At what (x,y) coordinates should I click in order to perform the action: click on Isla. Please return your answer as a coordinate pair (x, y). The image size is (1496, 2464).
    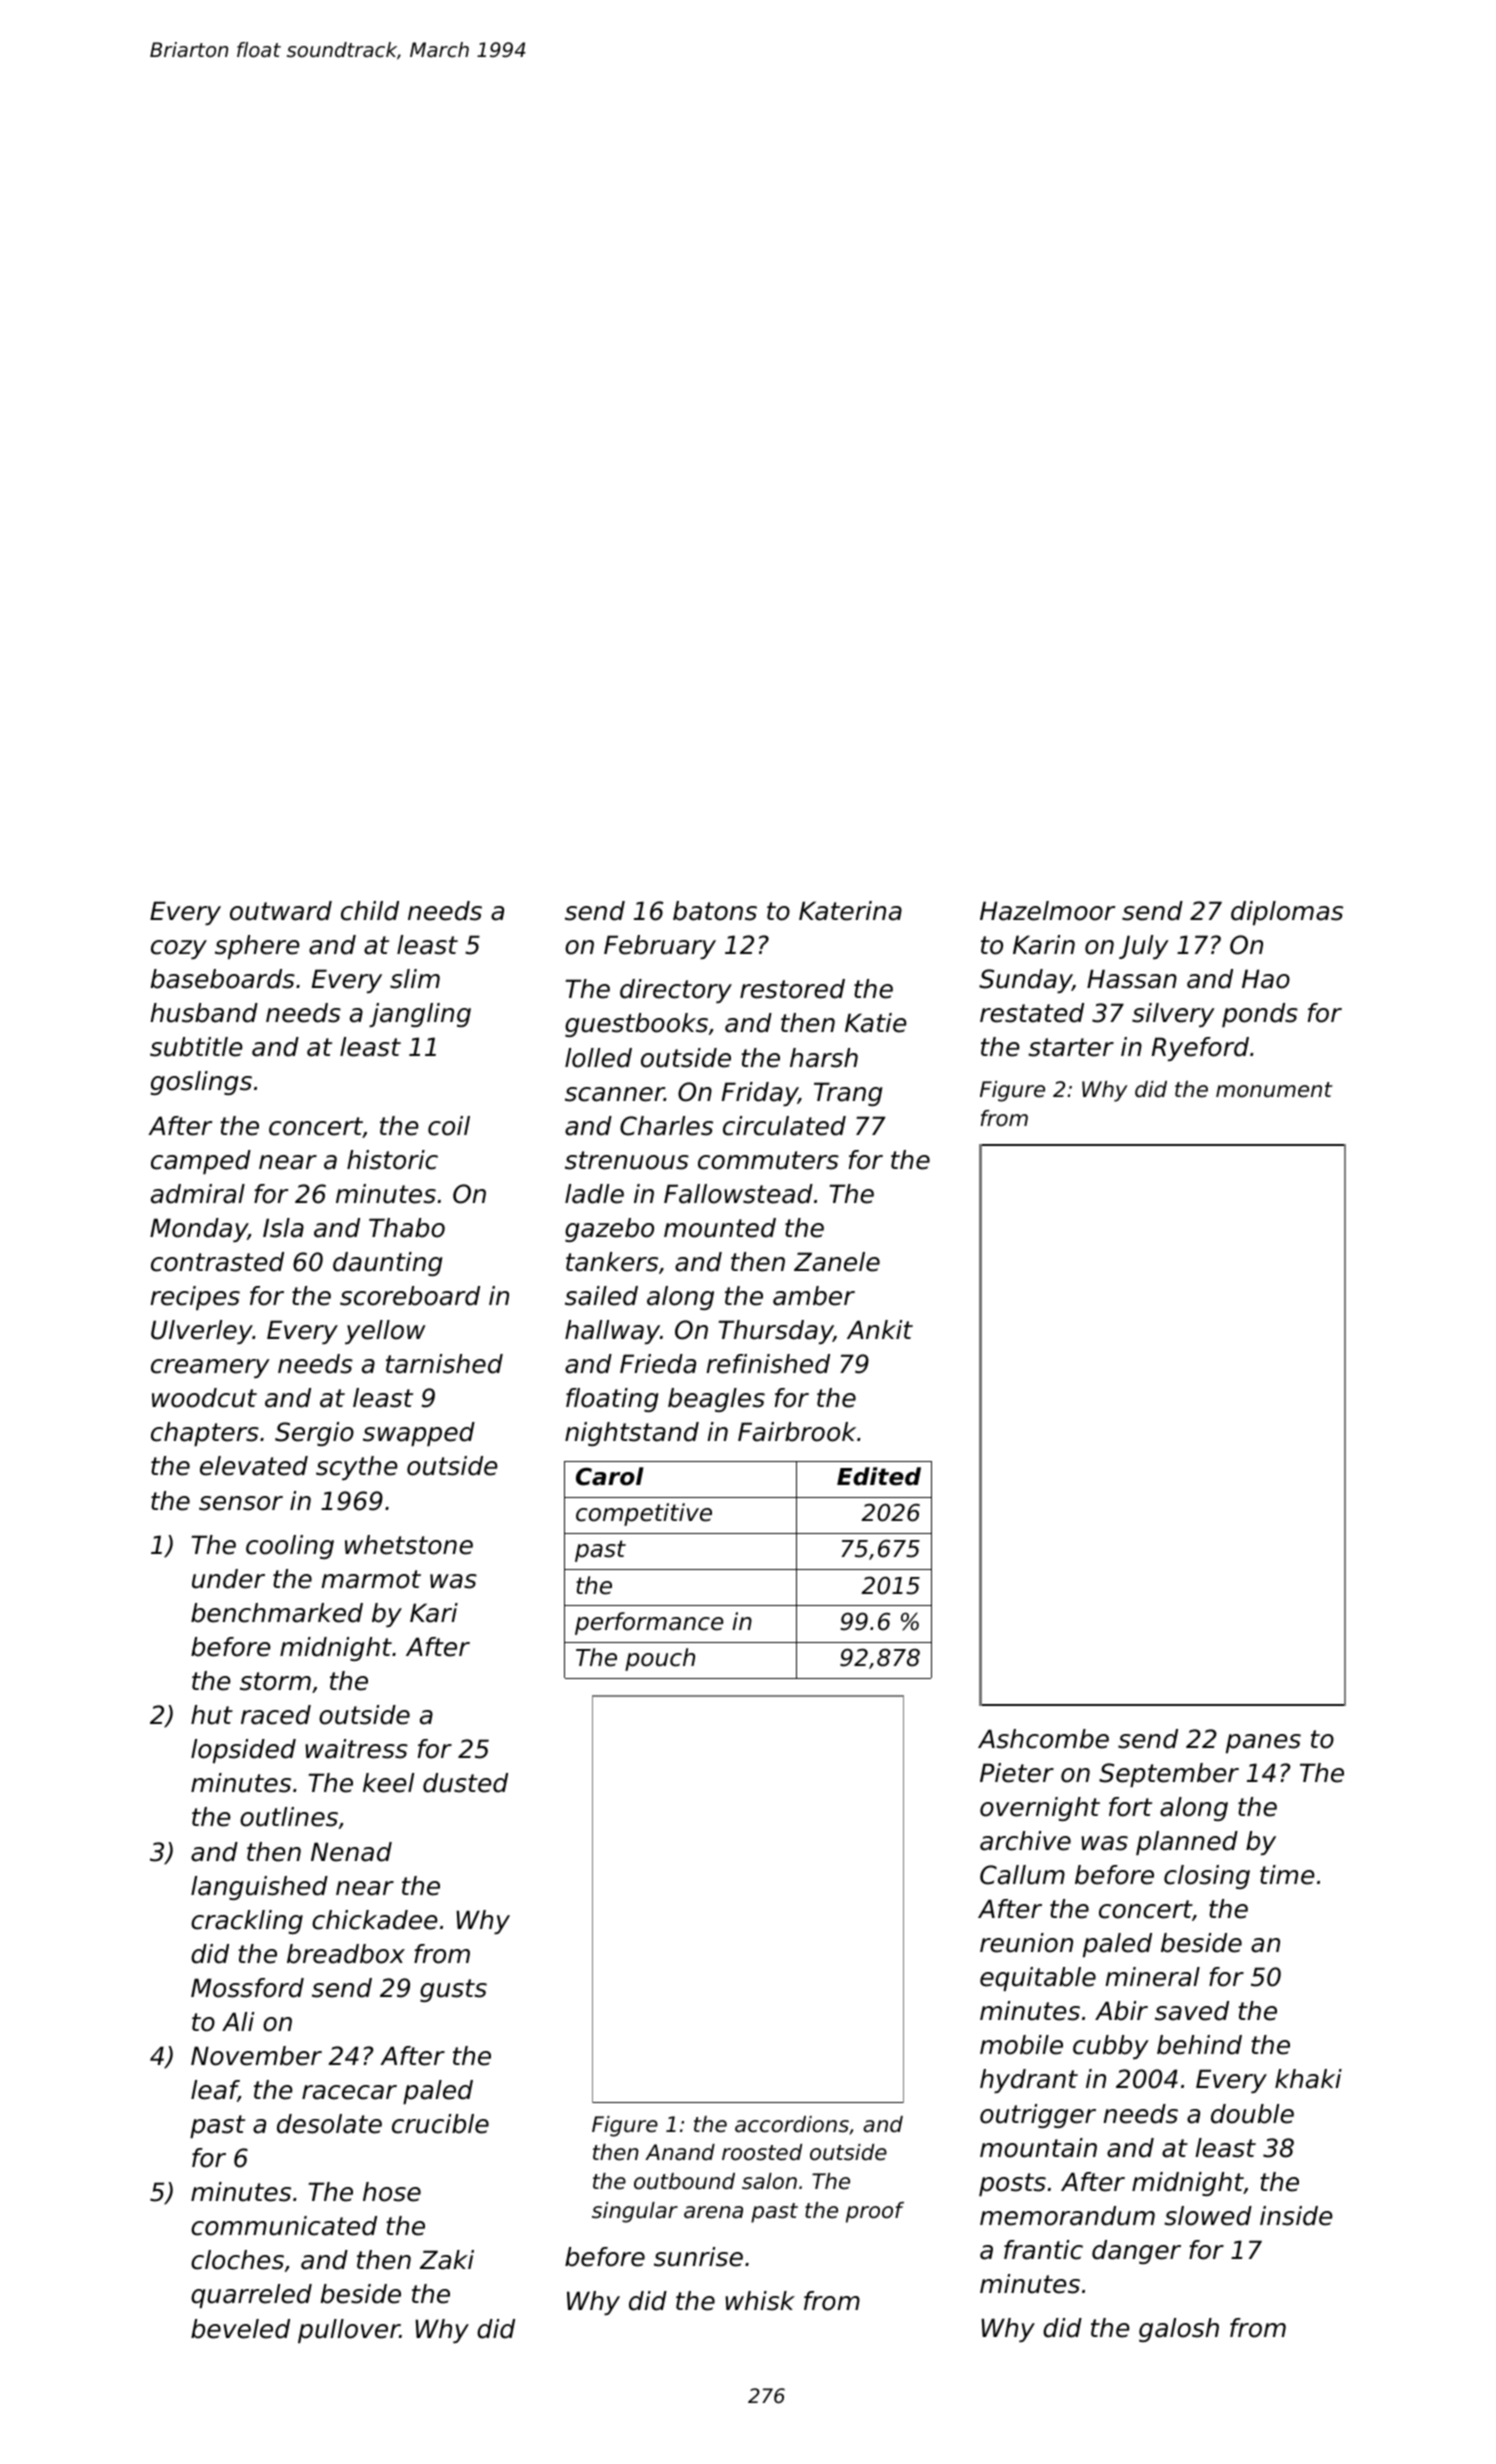
    Looking at the image, I should click on (283, 1228).
